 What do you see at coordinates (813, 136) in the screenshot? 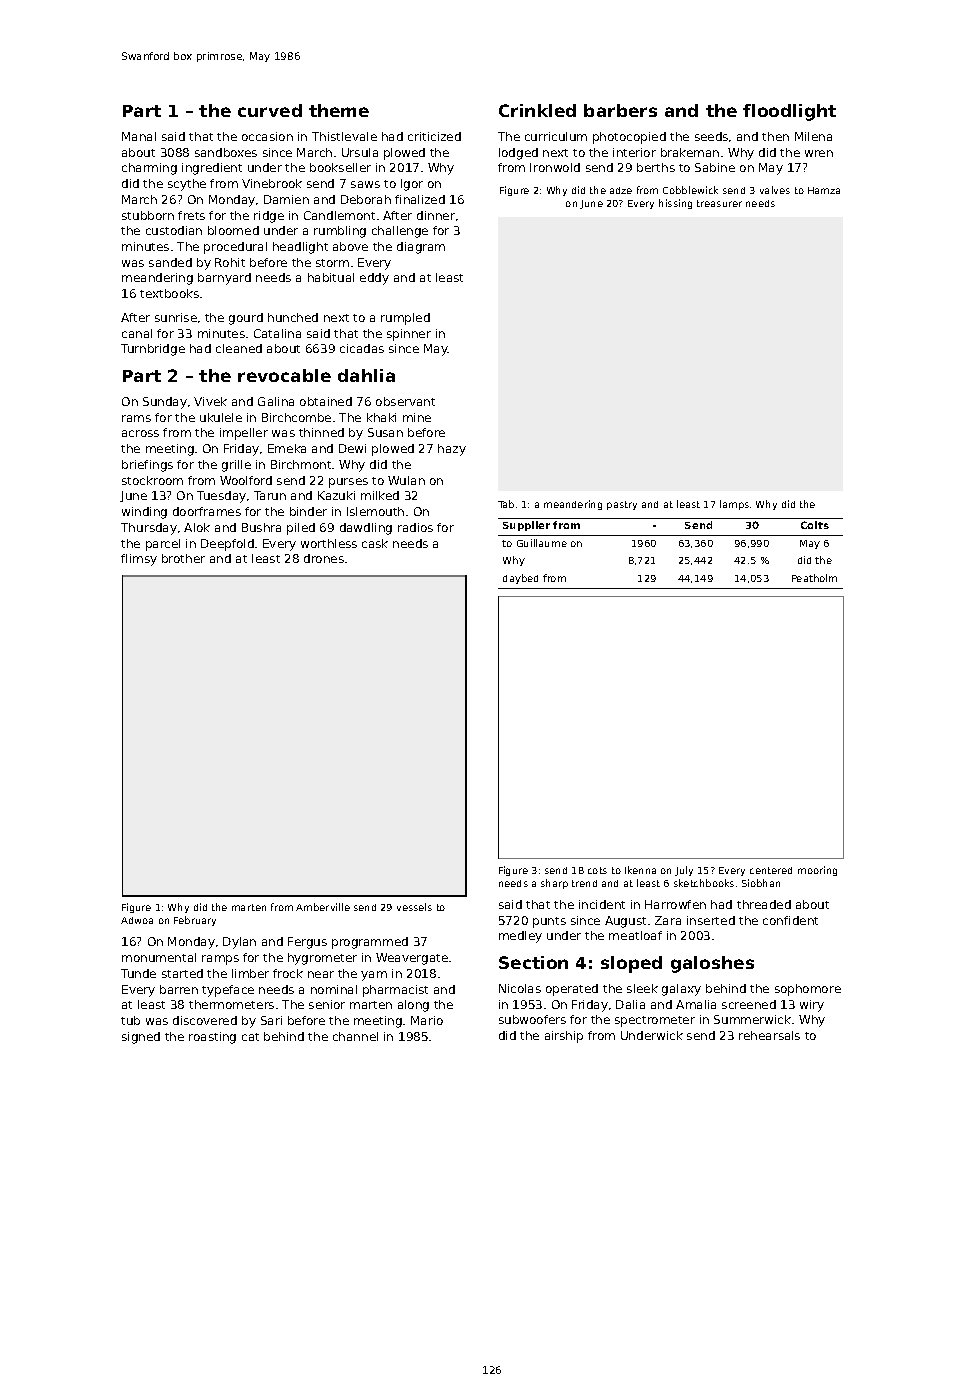
I see `Milena` at bounding box center [813, 136].
